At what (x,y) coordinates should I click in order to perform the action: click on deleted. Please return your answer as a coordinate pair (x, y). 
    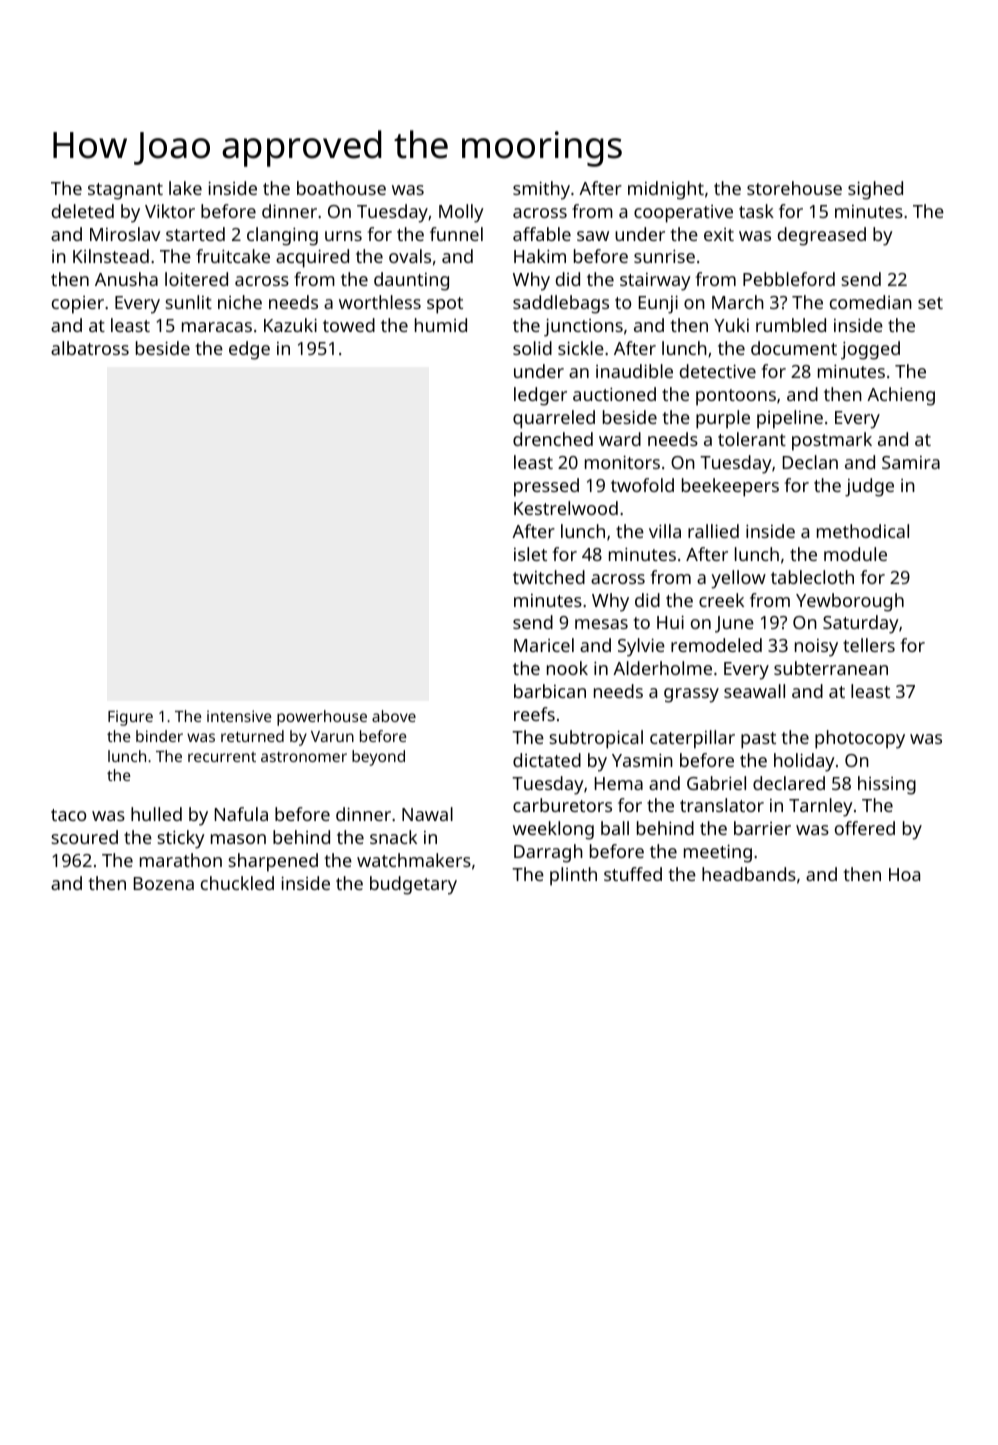
    Looking at the image, I should click on (83, 211).
